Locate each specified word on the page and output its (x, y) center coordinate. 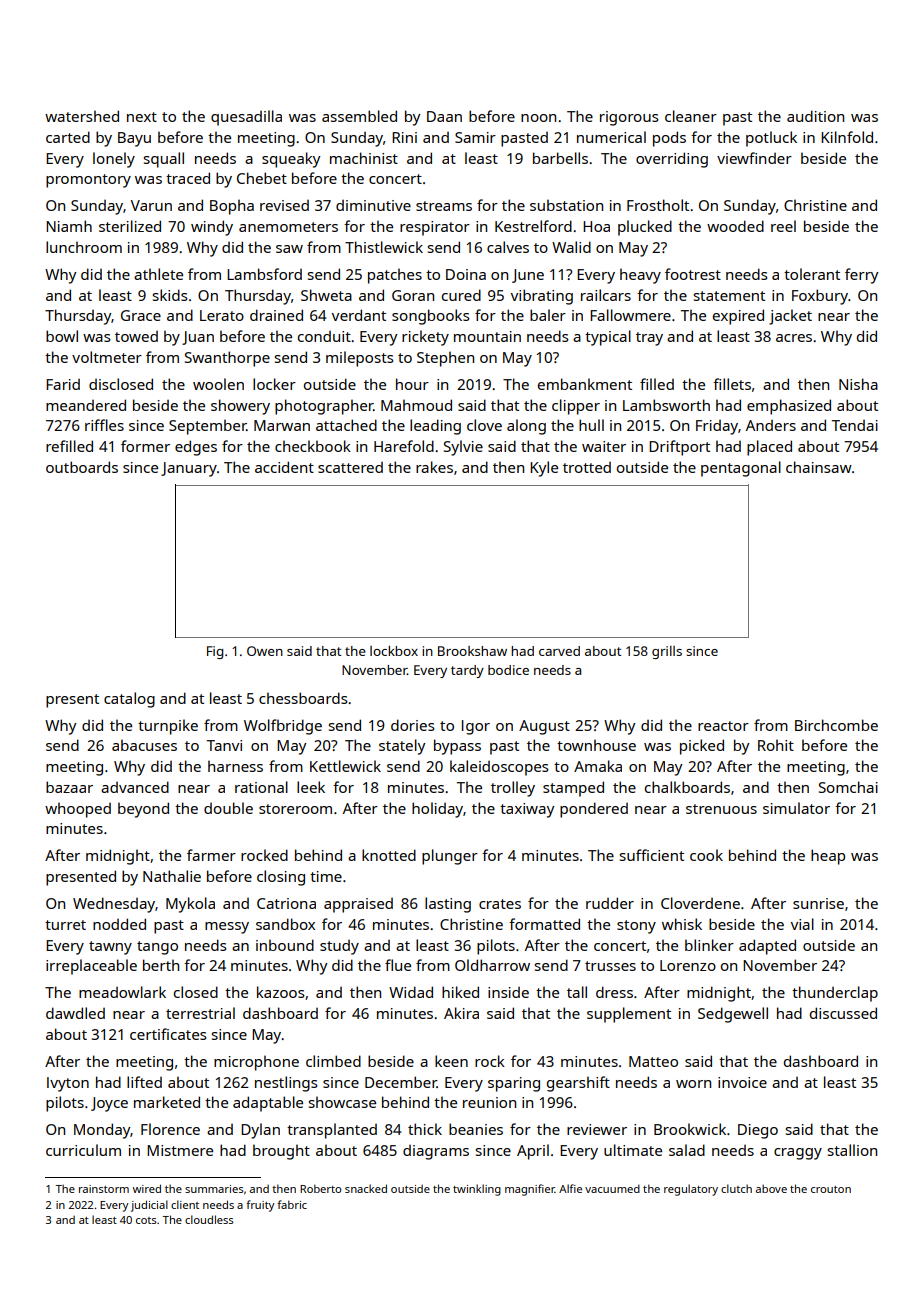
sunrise (818, 903)
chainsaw (819, 467)
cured (461, 295)
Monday (102, 1131)
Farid (63, 384)
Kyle (544, 469)
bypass (457, 747)
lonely (114, 160)
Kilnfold (847, 137)
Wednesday (114, 905)
